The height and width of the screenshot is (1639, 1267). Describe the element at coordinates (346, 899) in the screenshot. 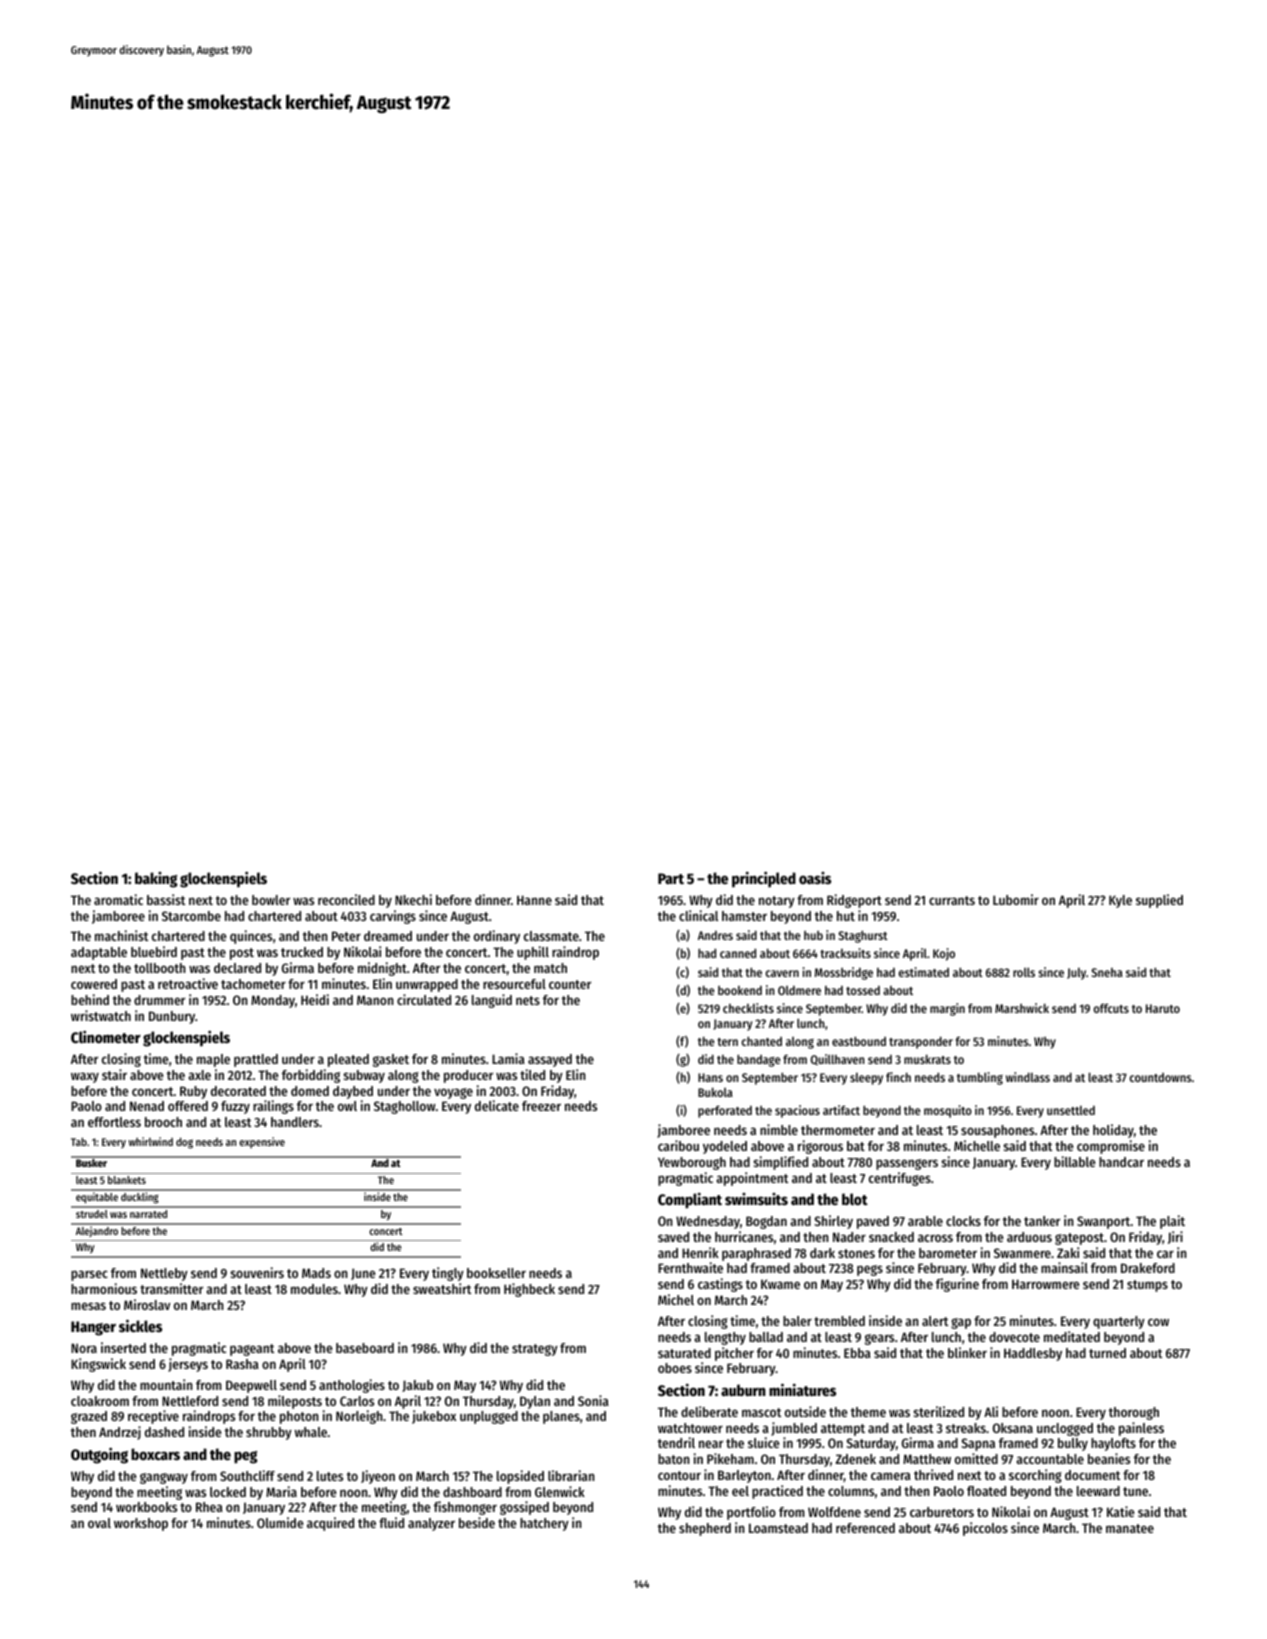

I see `reconciled` at that location.
